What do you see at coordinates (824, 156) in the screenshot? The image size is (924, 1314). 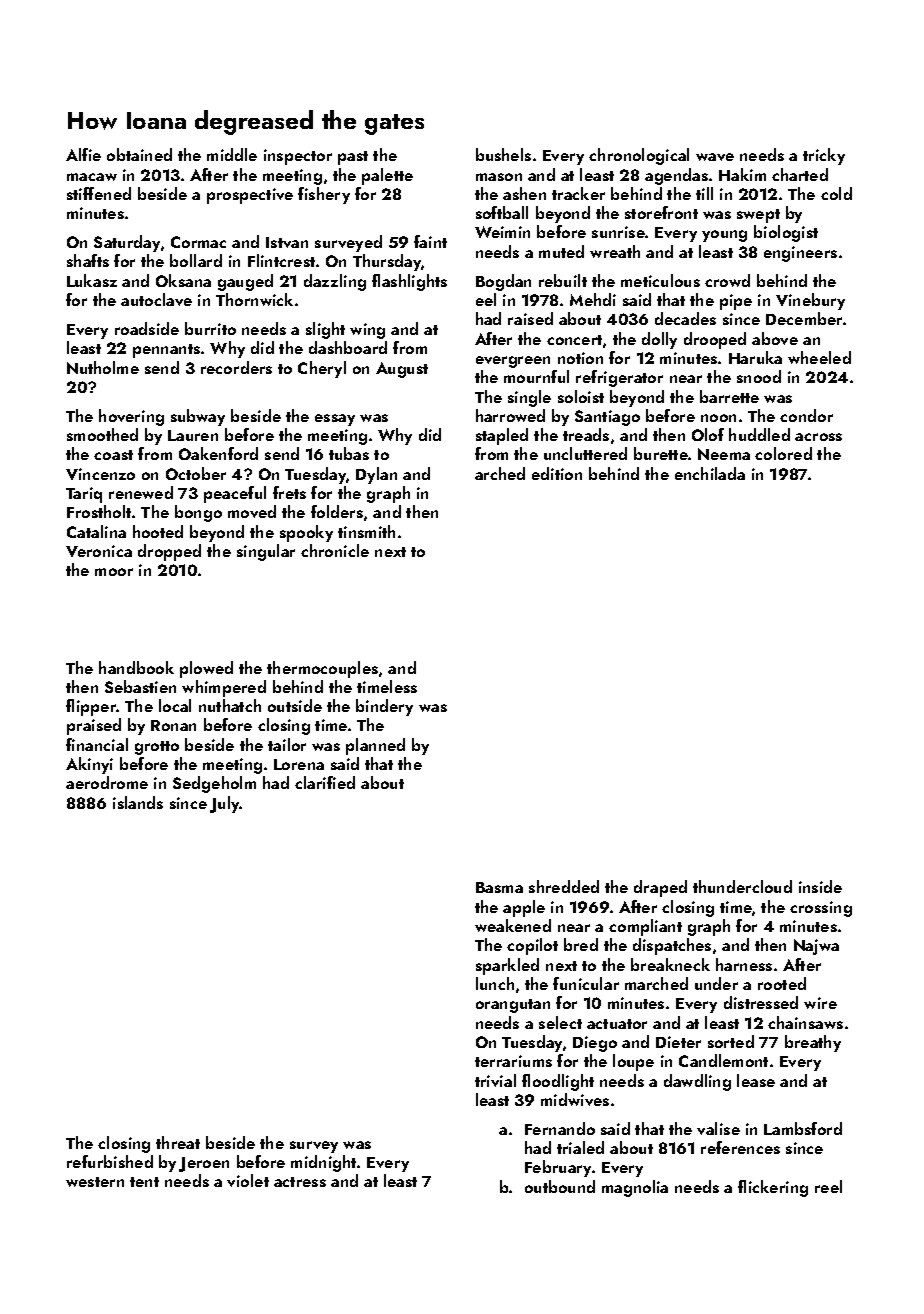 I see `tricky` at bounding box center [824, 156].
